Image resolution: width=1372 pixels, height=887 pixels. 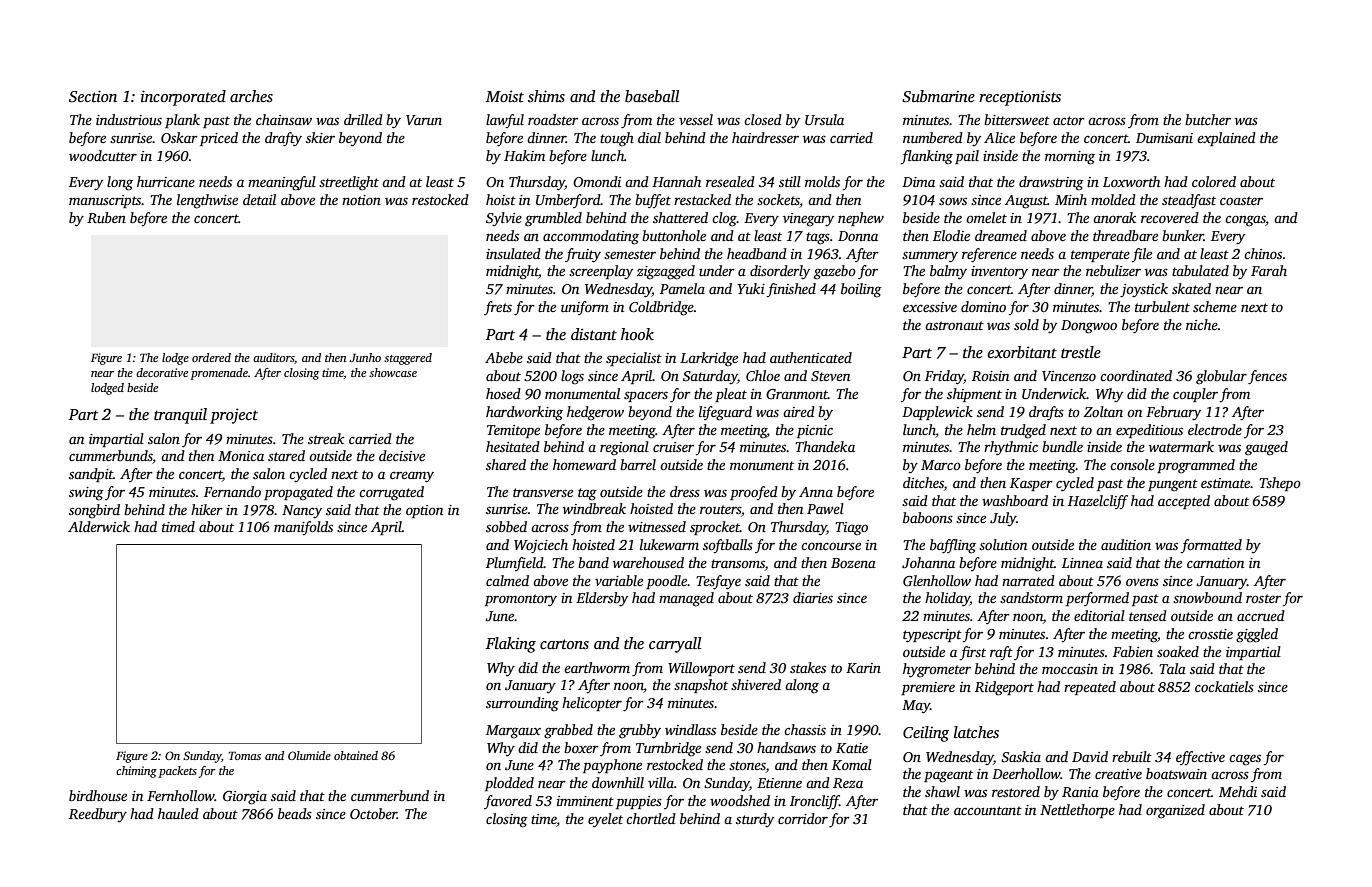 I want to click on cages, so click(x=1245, y=760).
